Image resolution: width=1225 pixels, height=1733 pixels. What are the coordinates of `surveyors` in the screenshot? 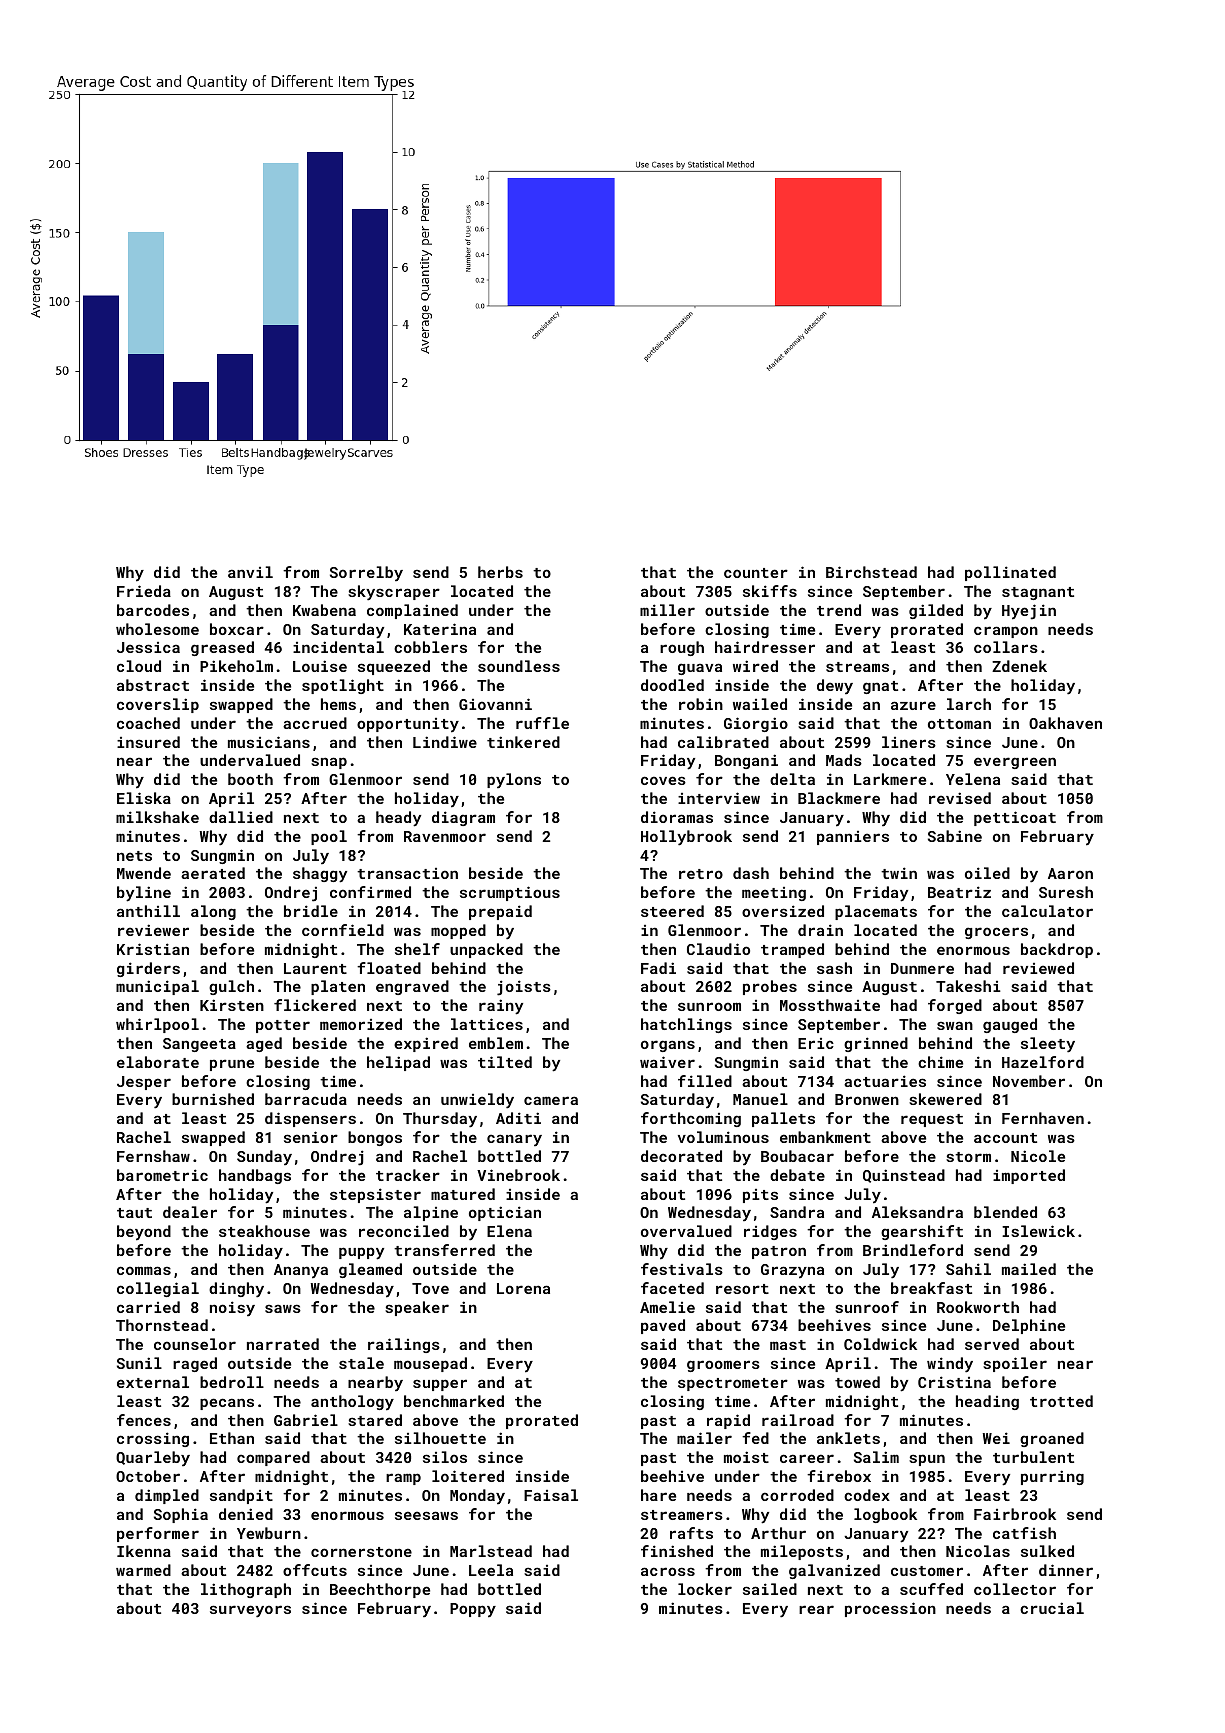 It's located at (250, 1611).
